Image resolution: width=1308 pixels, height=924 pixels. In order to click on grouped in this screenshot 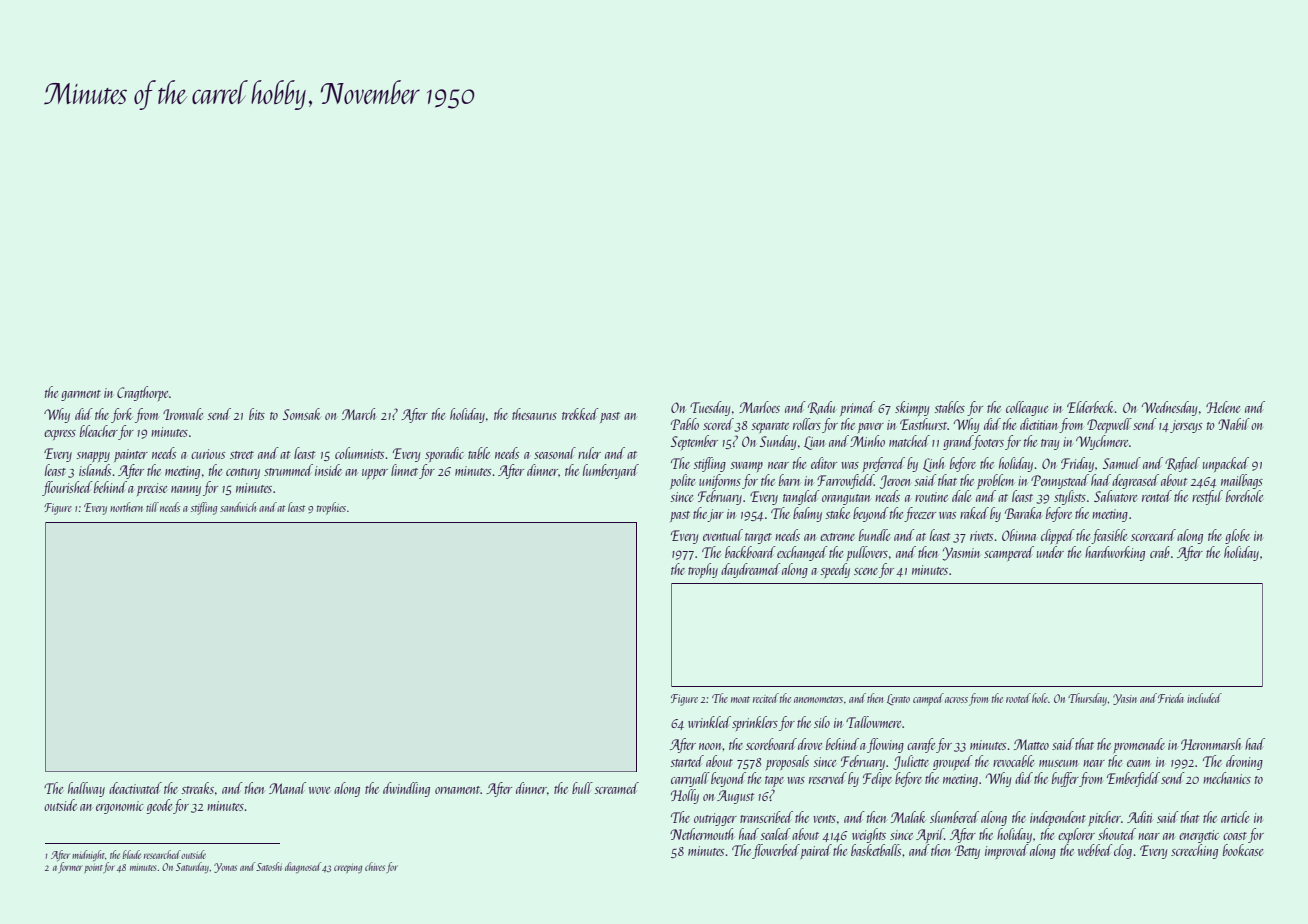, I will do `click(953, 762)`.
